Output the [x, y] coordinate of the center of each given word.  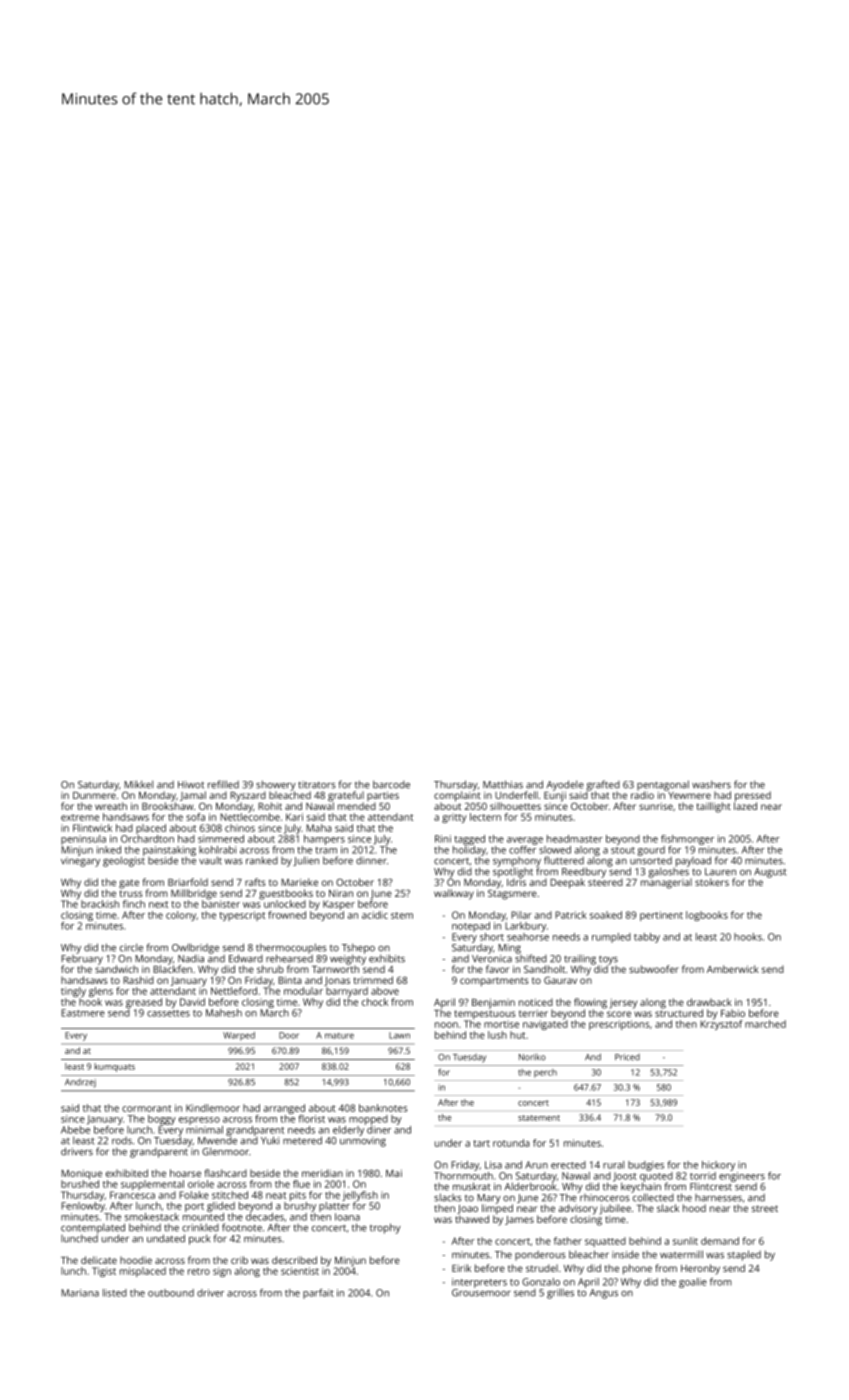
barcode [391, 784]
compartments [494, 982]
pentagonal [663, 785]
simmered [221, 839]
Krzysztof [721, 1025]
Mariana [80, 1293]
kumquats [115, 1067]
